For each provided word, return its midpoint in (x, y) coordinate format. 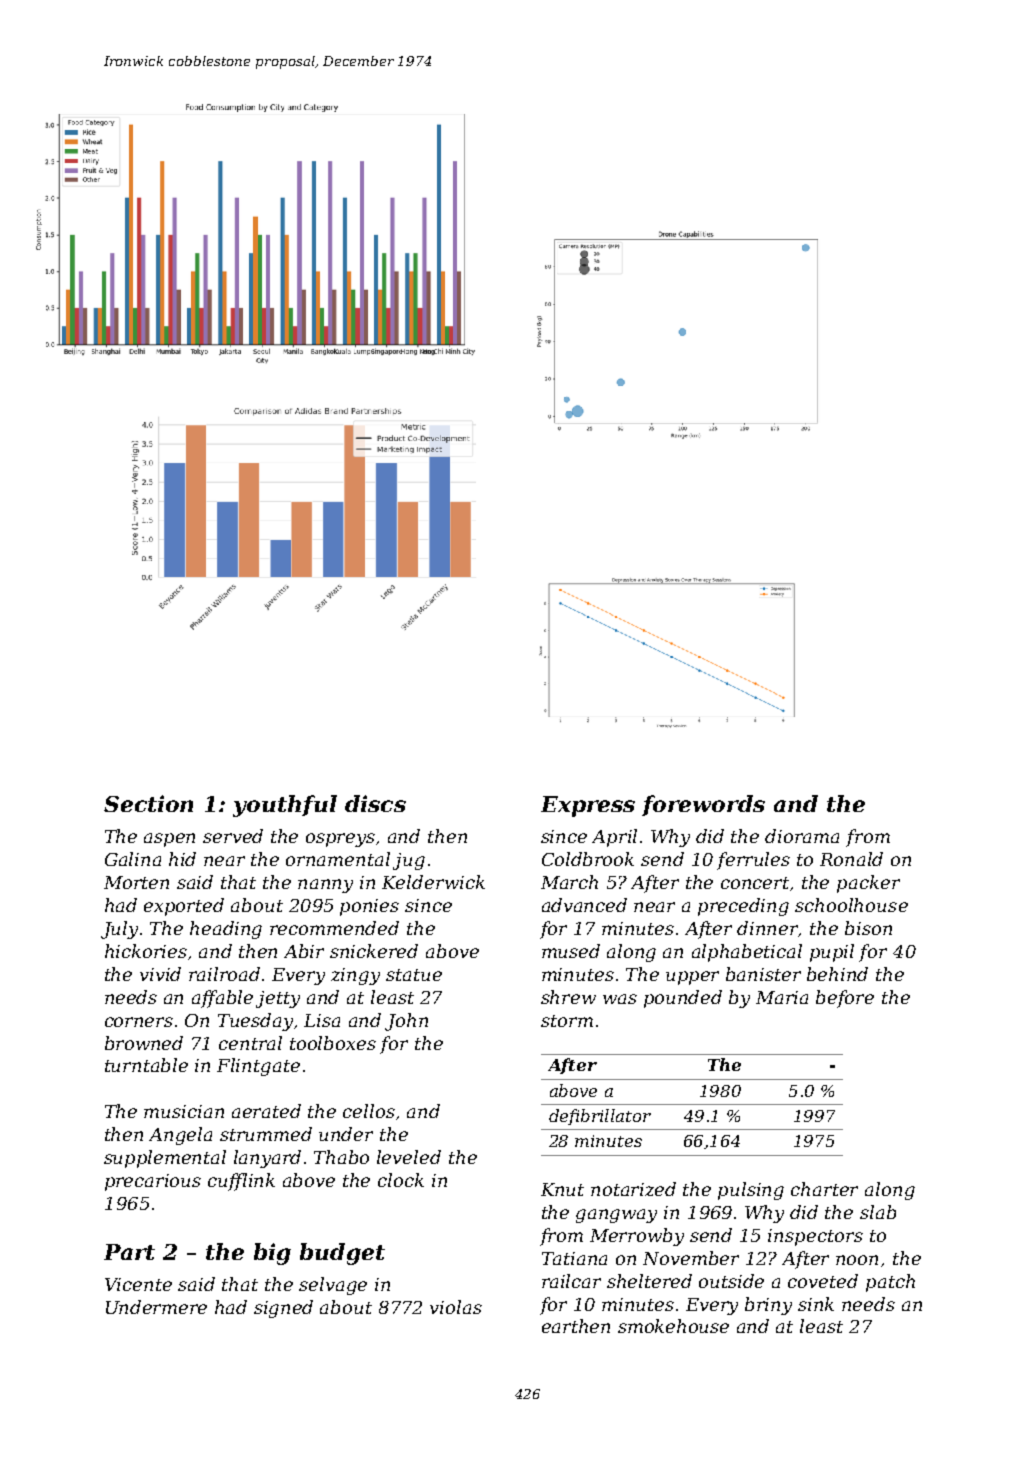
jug (409, 861)
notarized (633, 1189)
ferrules (753, 861)
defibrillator (600, 1117)
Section (148, 803)
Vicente (138, 1284)
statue (414, 975)
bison (868, 928)
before (845, 999)
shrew (568, 997)
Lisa (322, 1020)
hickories (146, 951)
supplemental (165, 1159)
